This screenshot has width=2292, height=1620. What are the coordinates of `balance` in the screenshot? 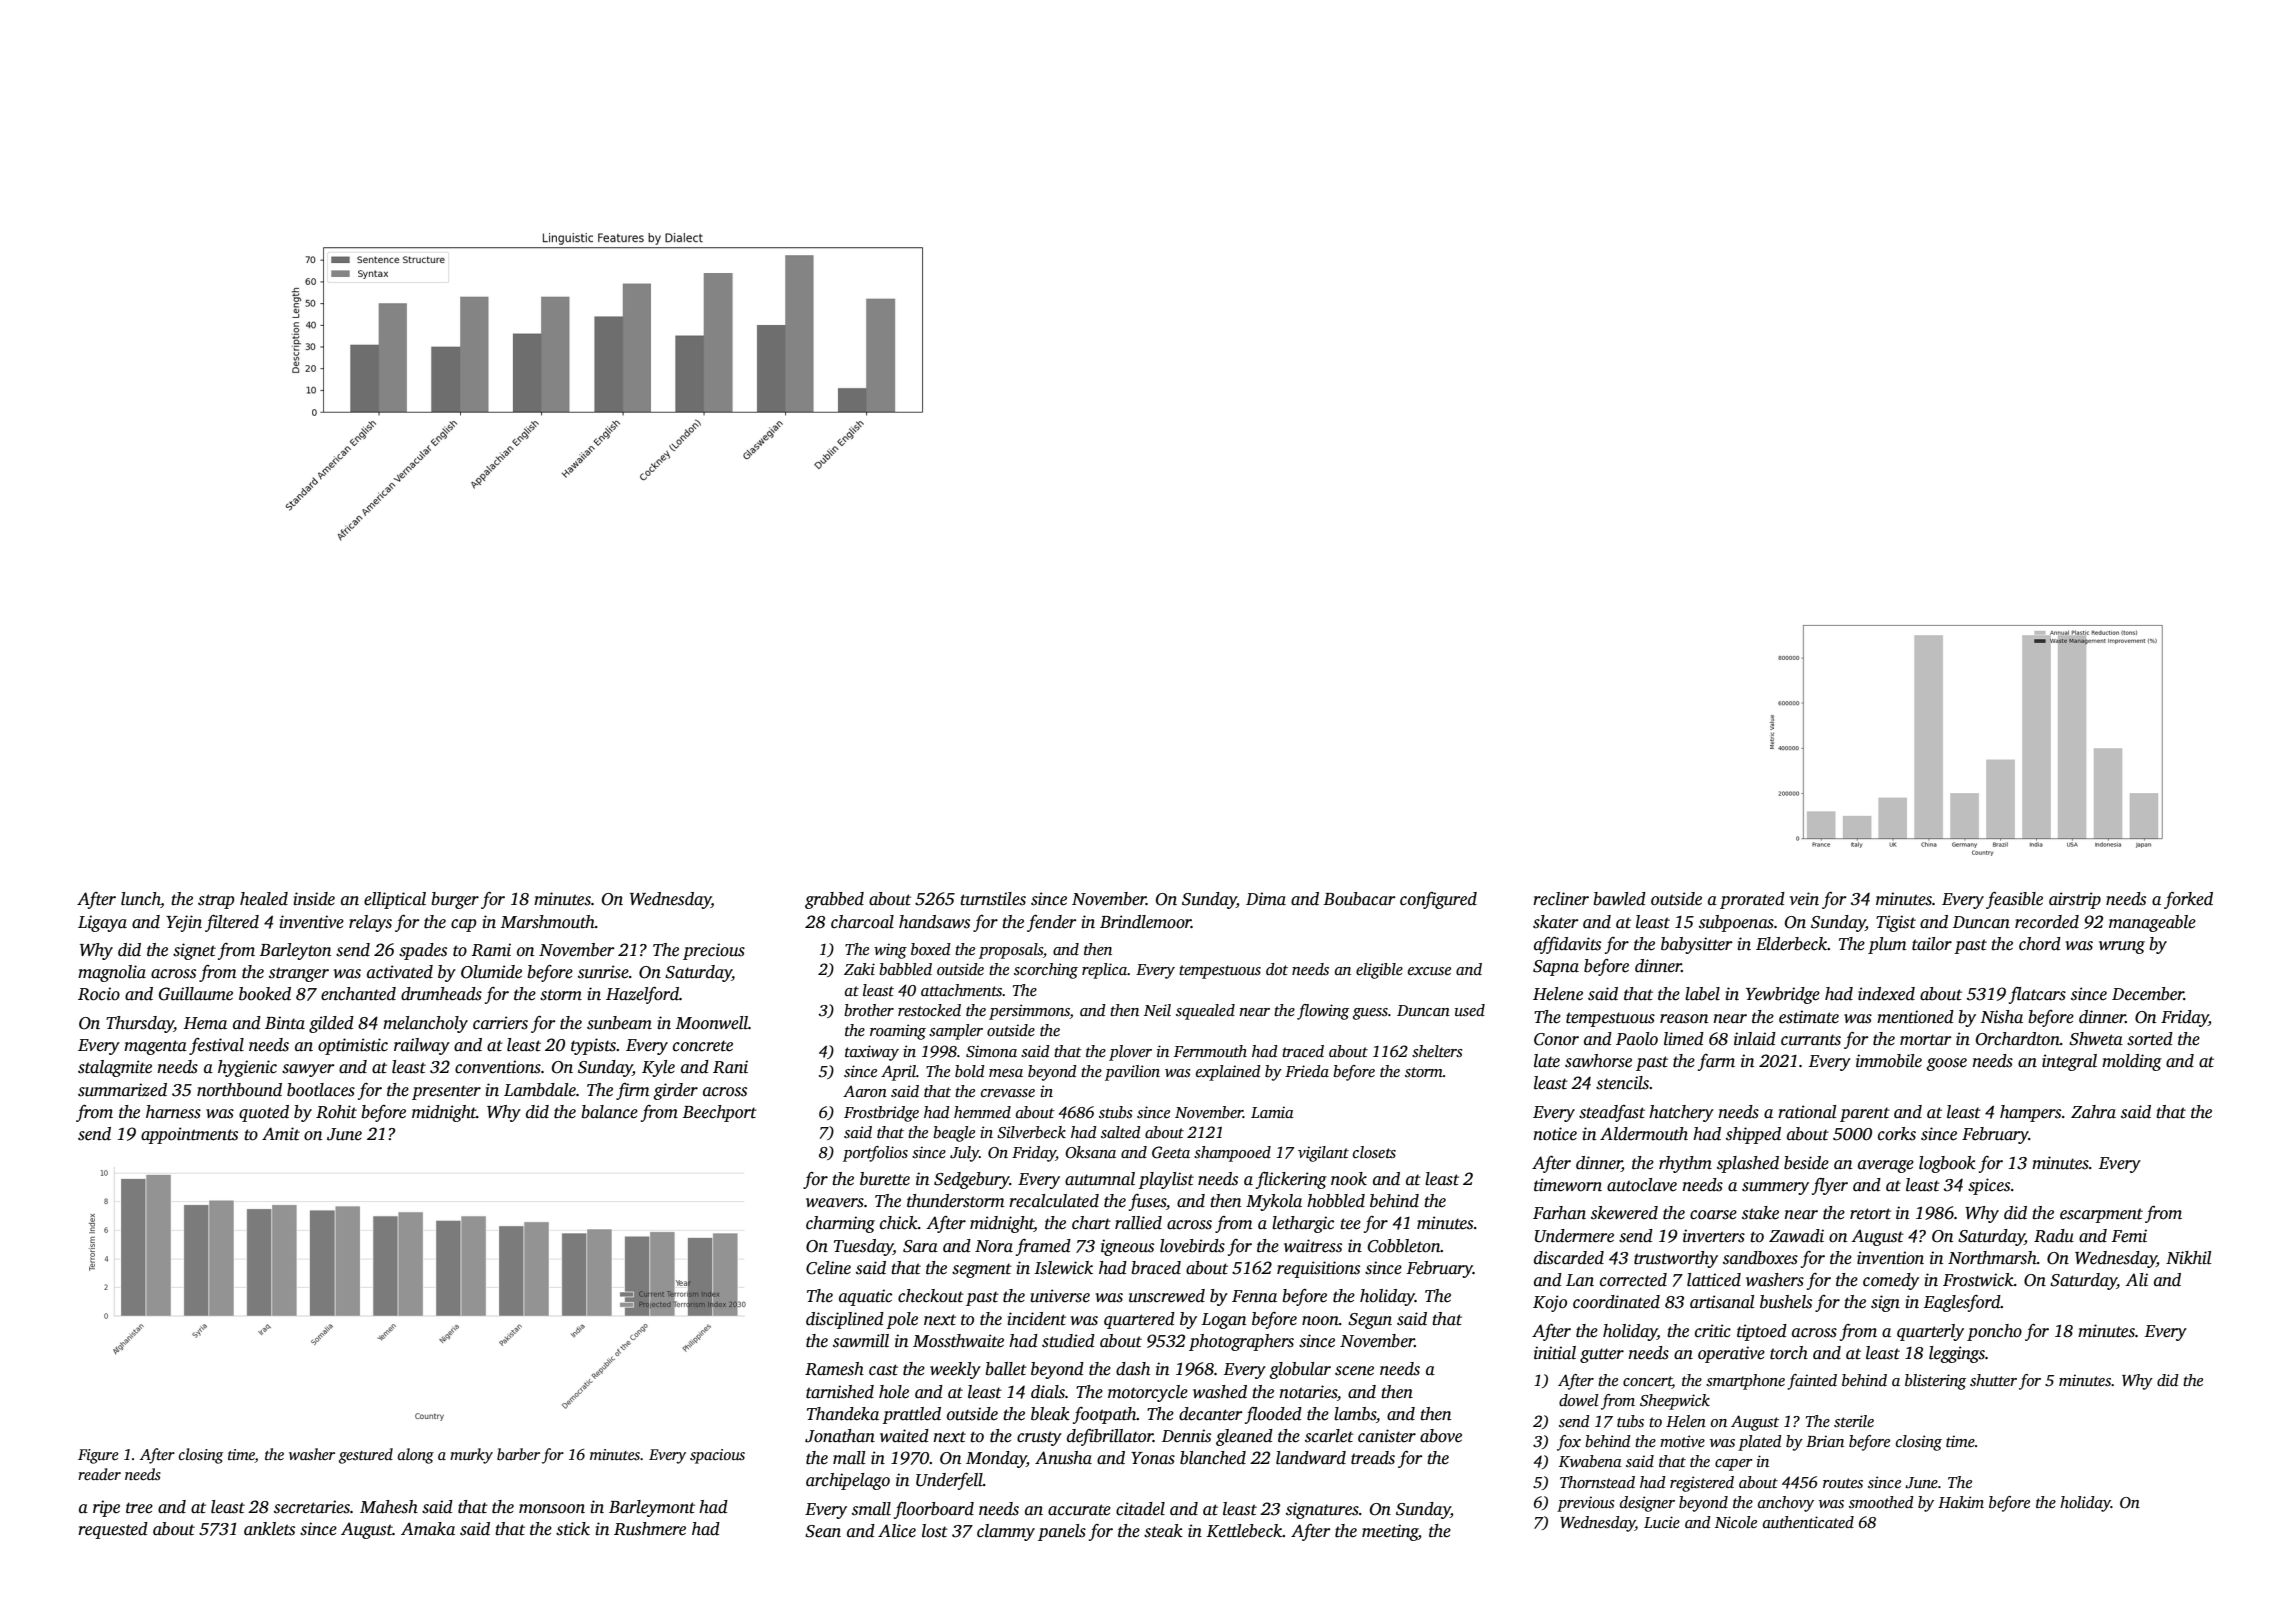 It's located at (609, 1112).
